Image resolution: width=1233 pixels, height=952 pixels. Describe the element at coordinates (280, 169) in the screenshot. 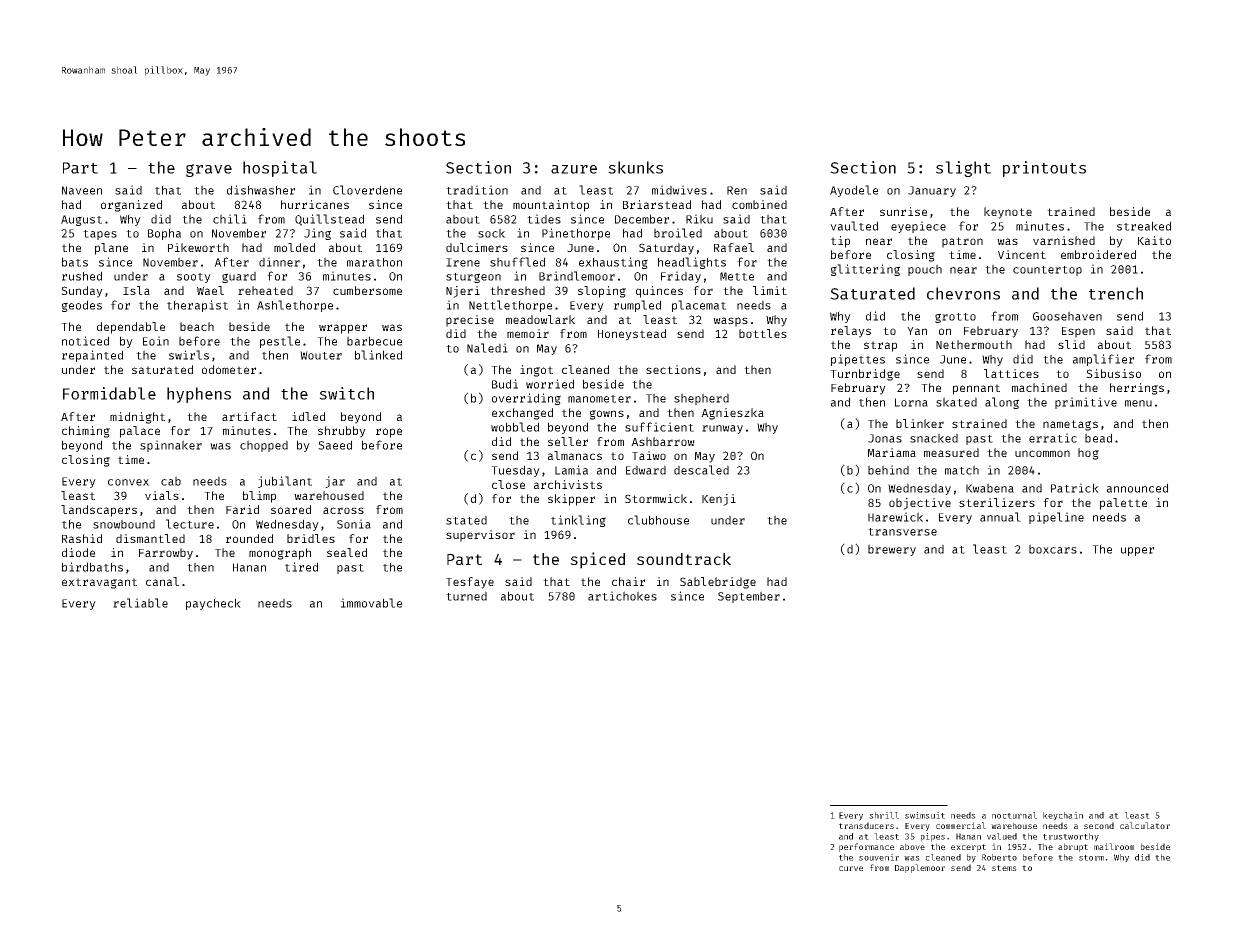

I see `hospital` at that location.
